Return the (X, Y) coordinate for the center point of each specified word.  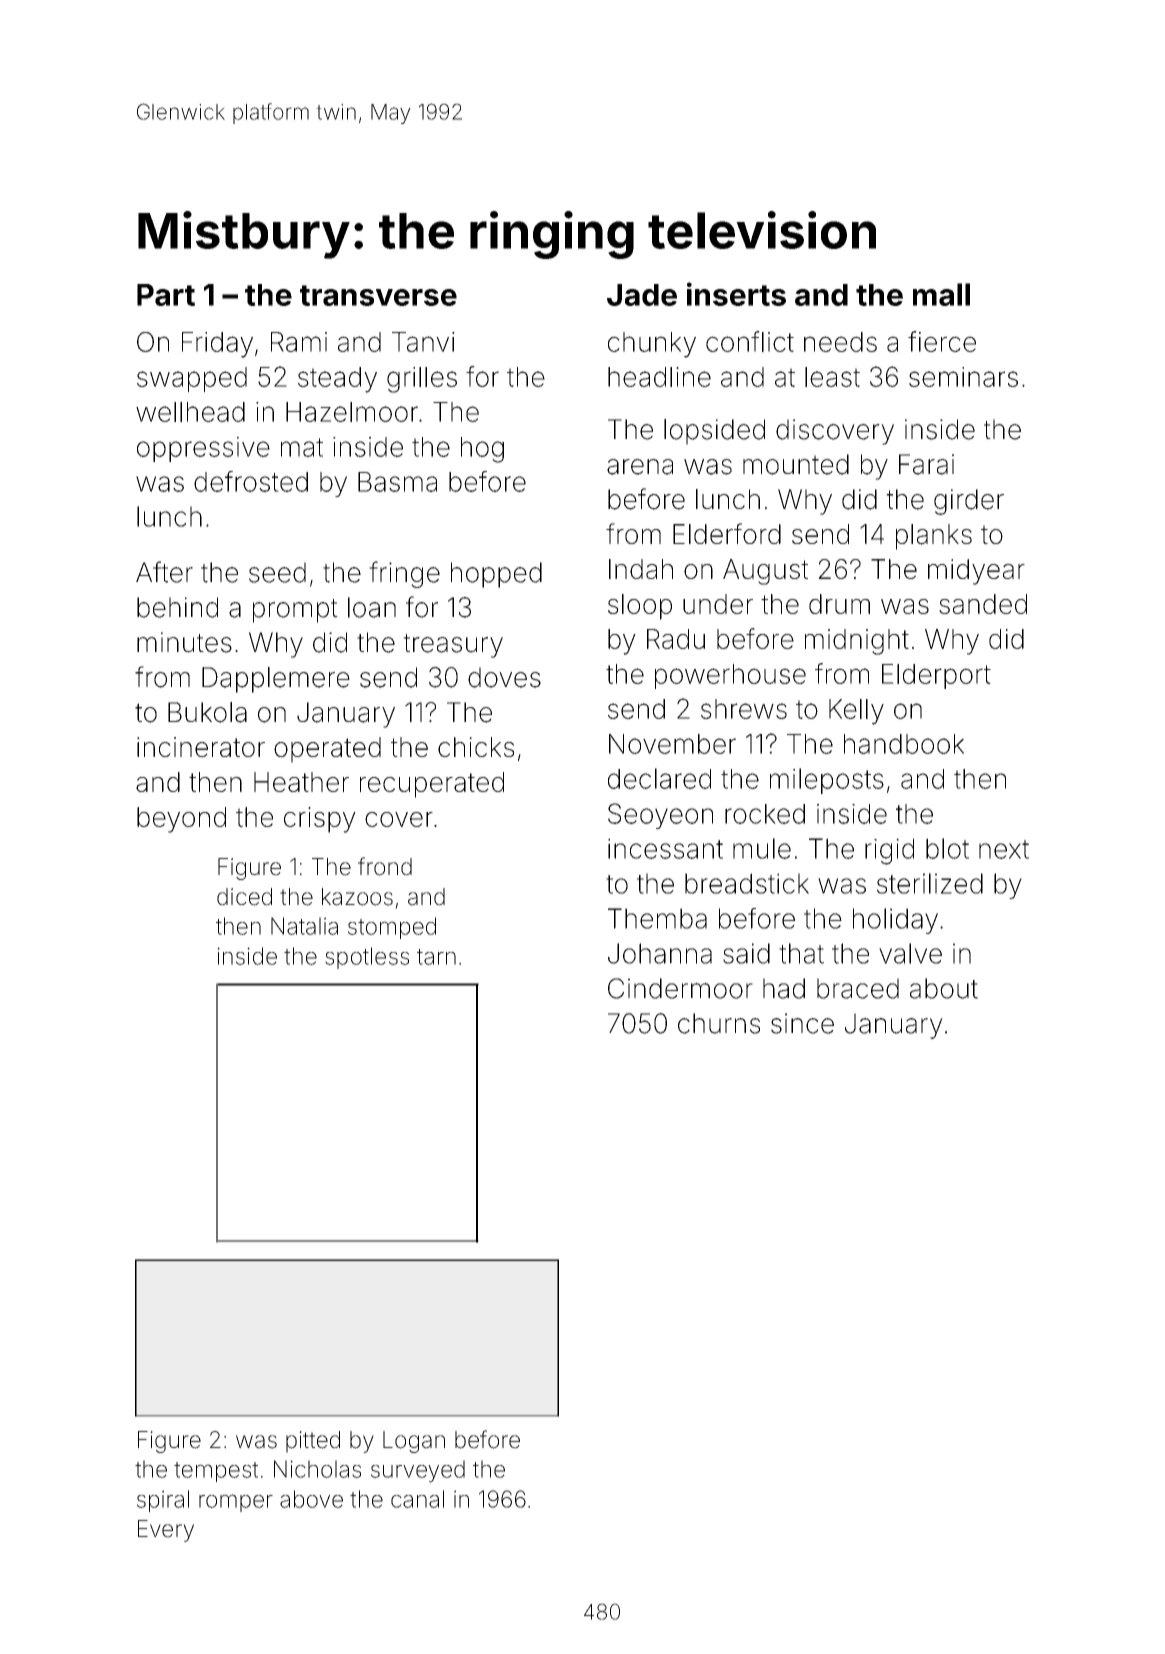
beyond (181, 820)
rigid (889, 851)
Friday (217, 345)
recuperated (432, 785)
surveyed (418, 1471)
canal (417, 1499)
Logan (414, 1442)
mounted (796, 464)
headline (659, 377)
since (802, 1023)
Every (166, 1531)
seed (277, 572)
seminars (963, 377)
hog (482, 450)
